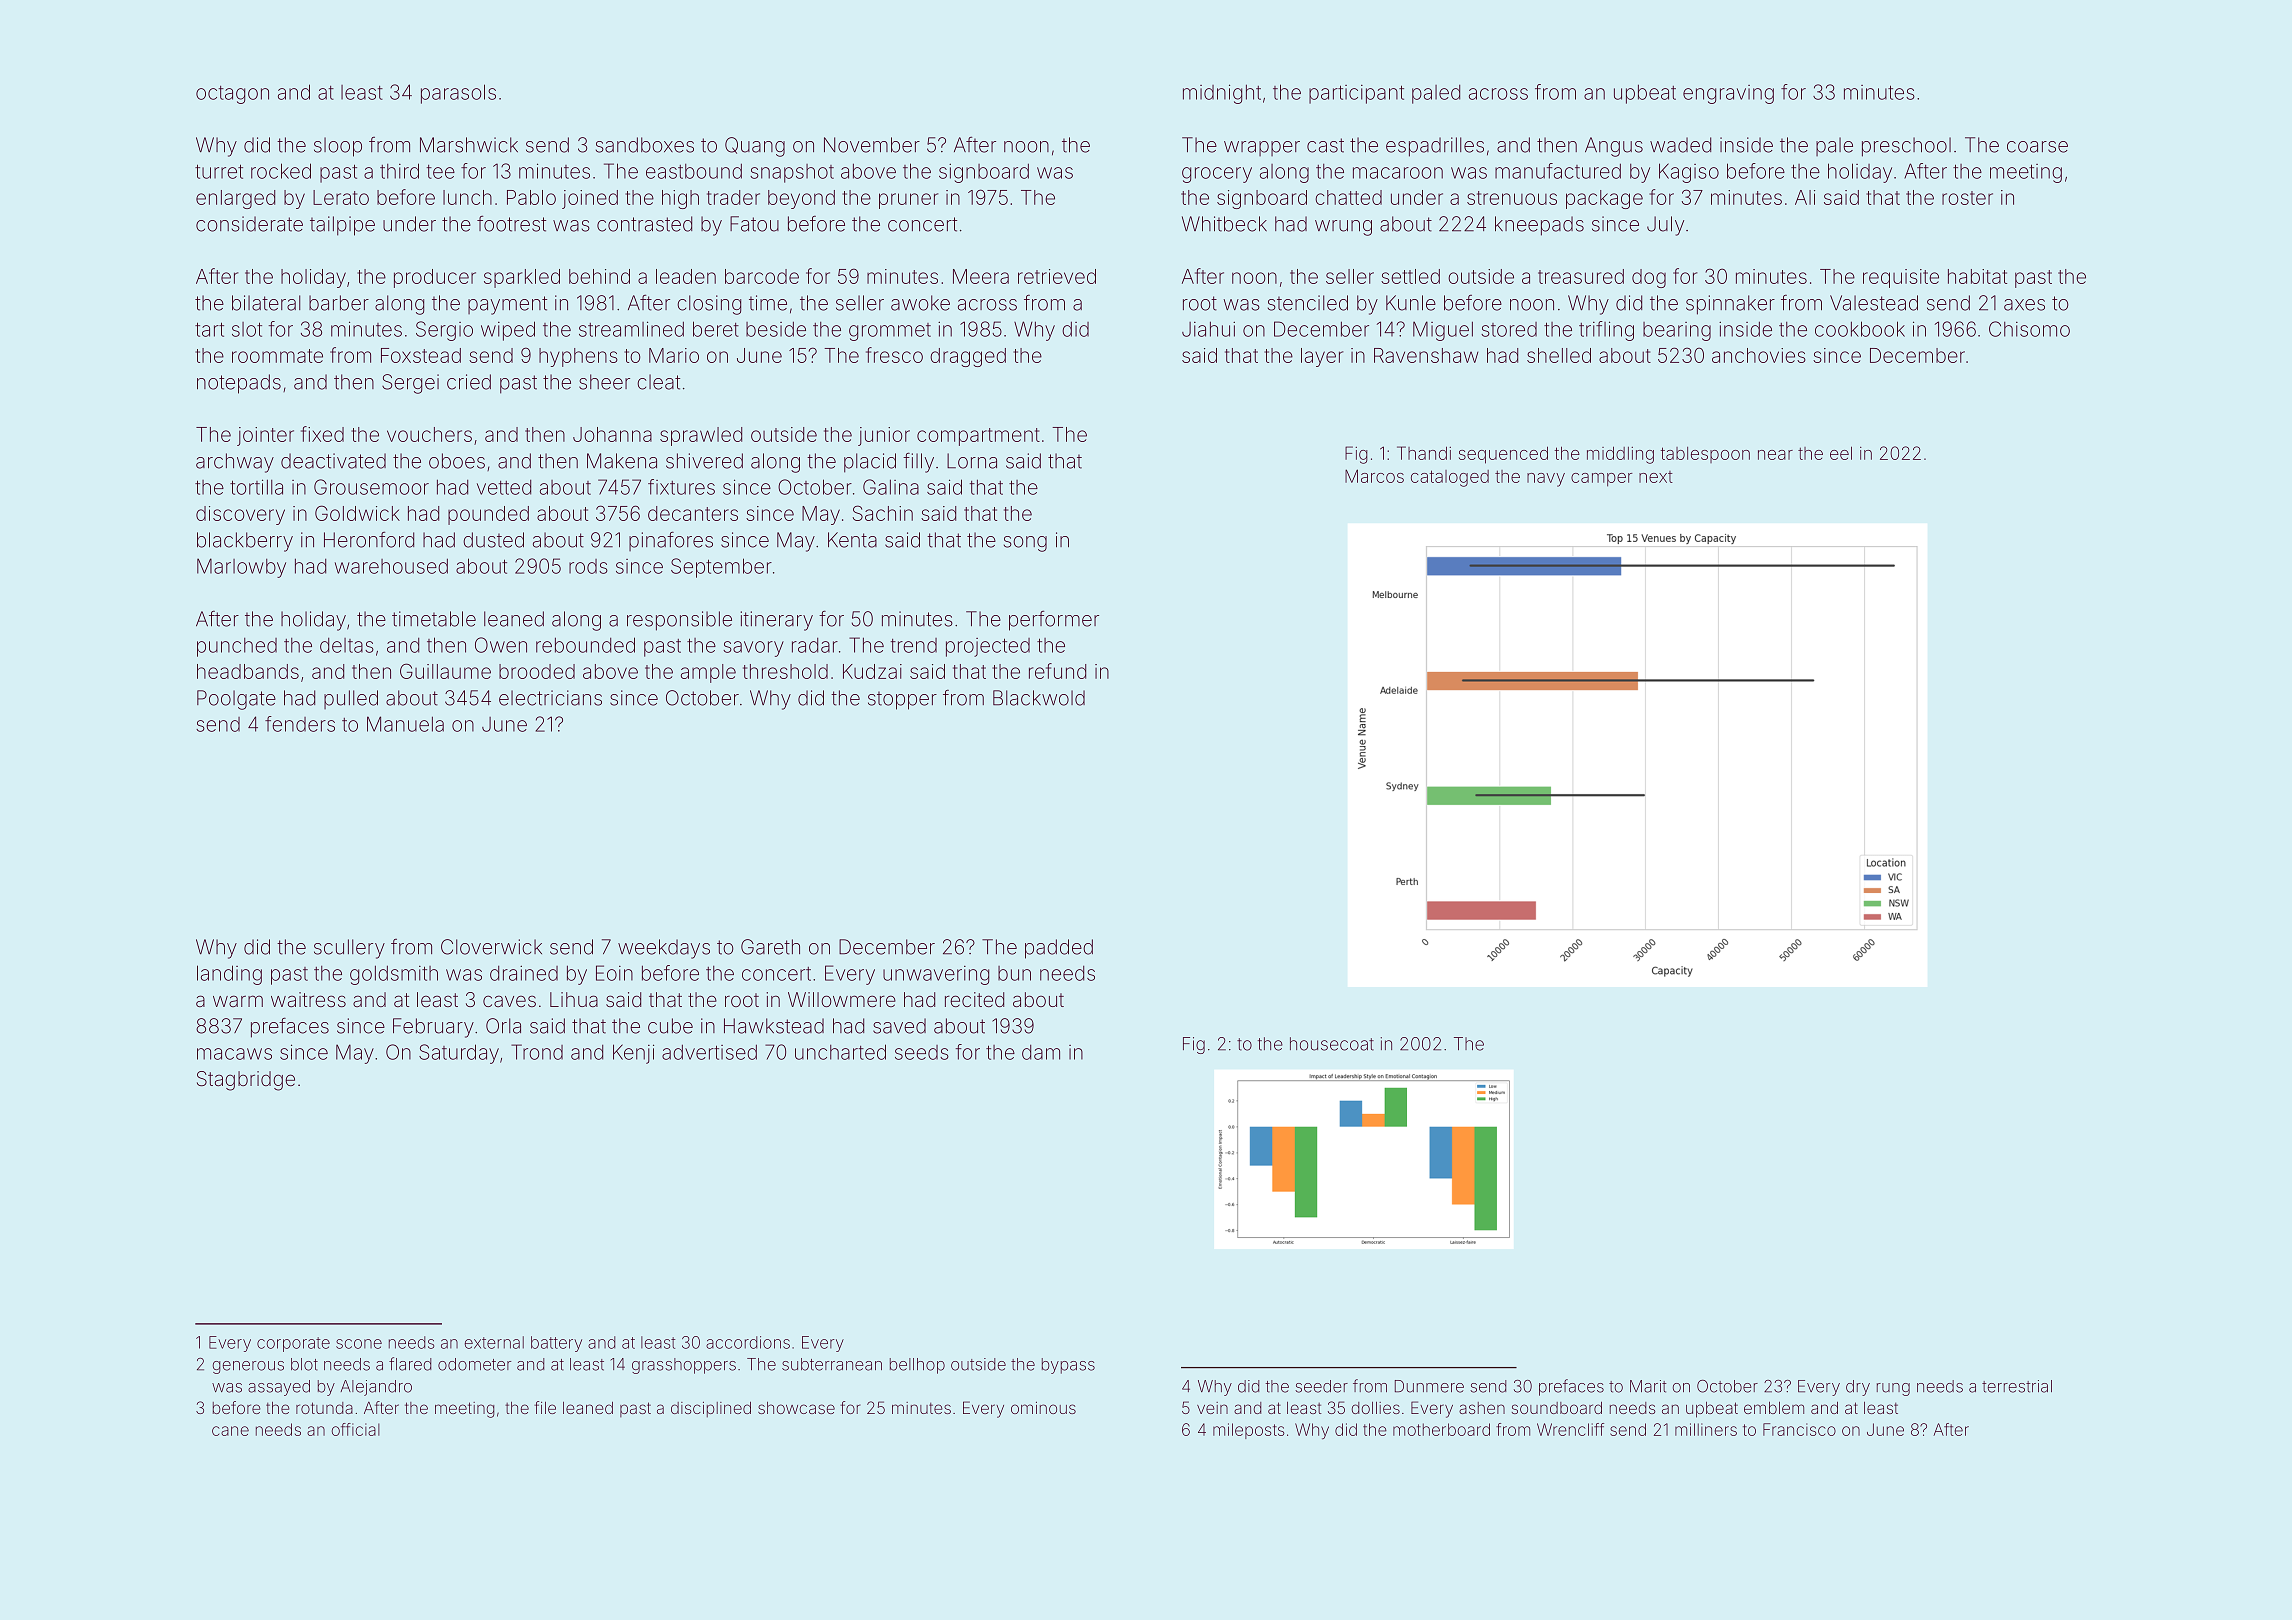  What do you see at coordinates (266, 303) in the screenshot?
I see `bilateral` at bounding box center [266, 303].
